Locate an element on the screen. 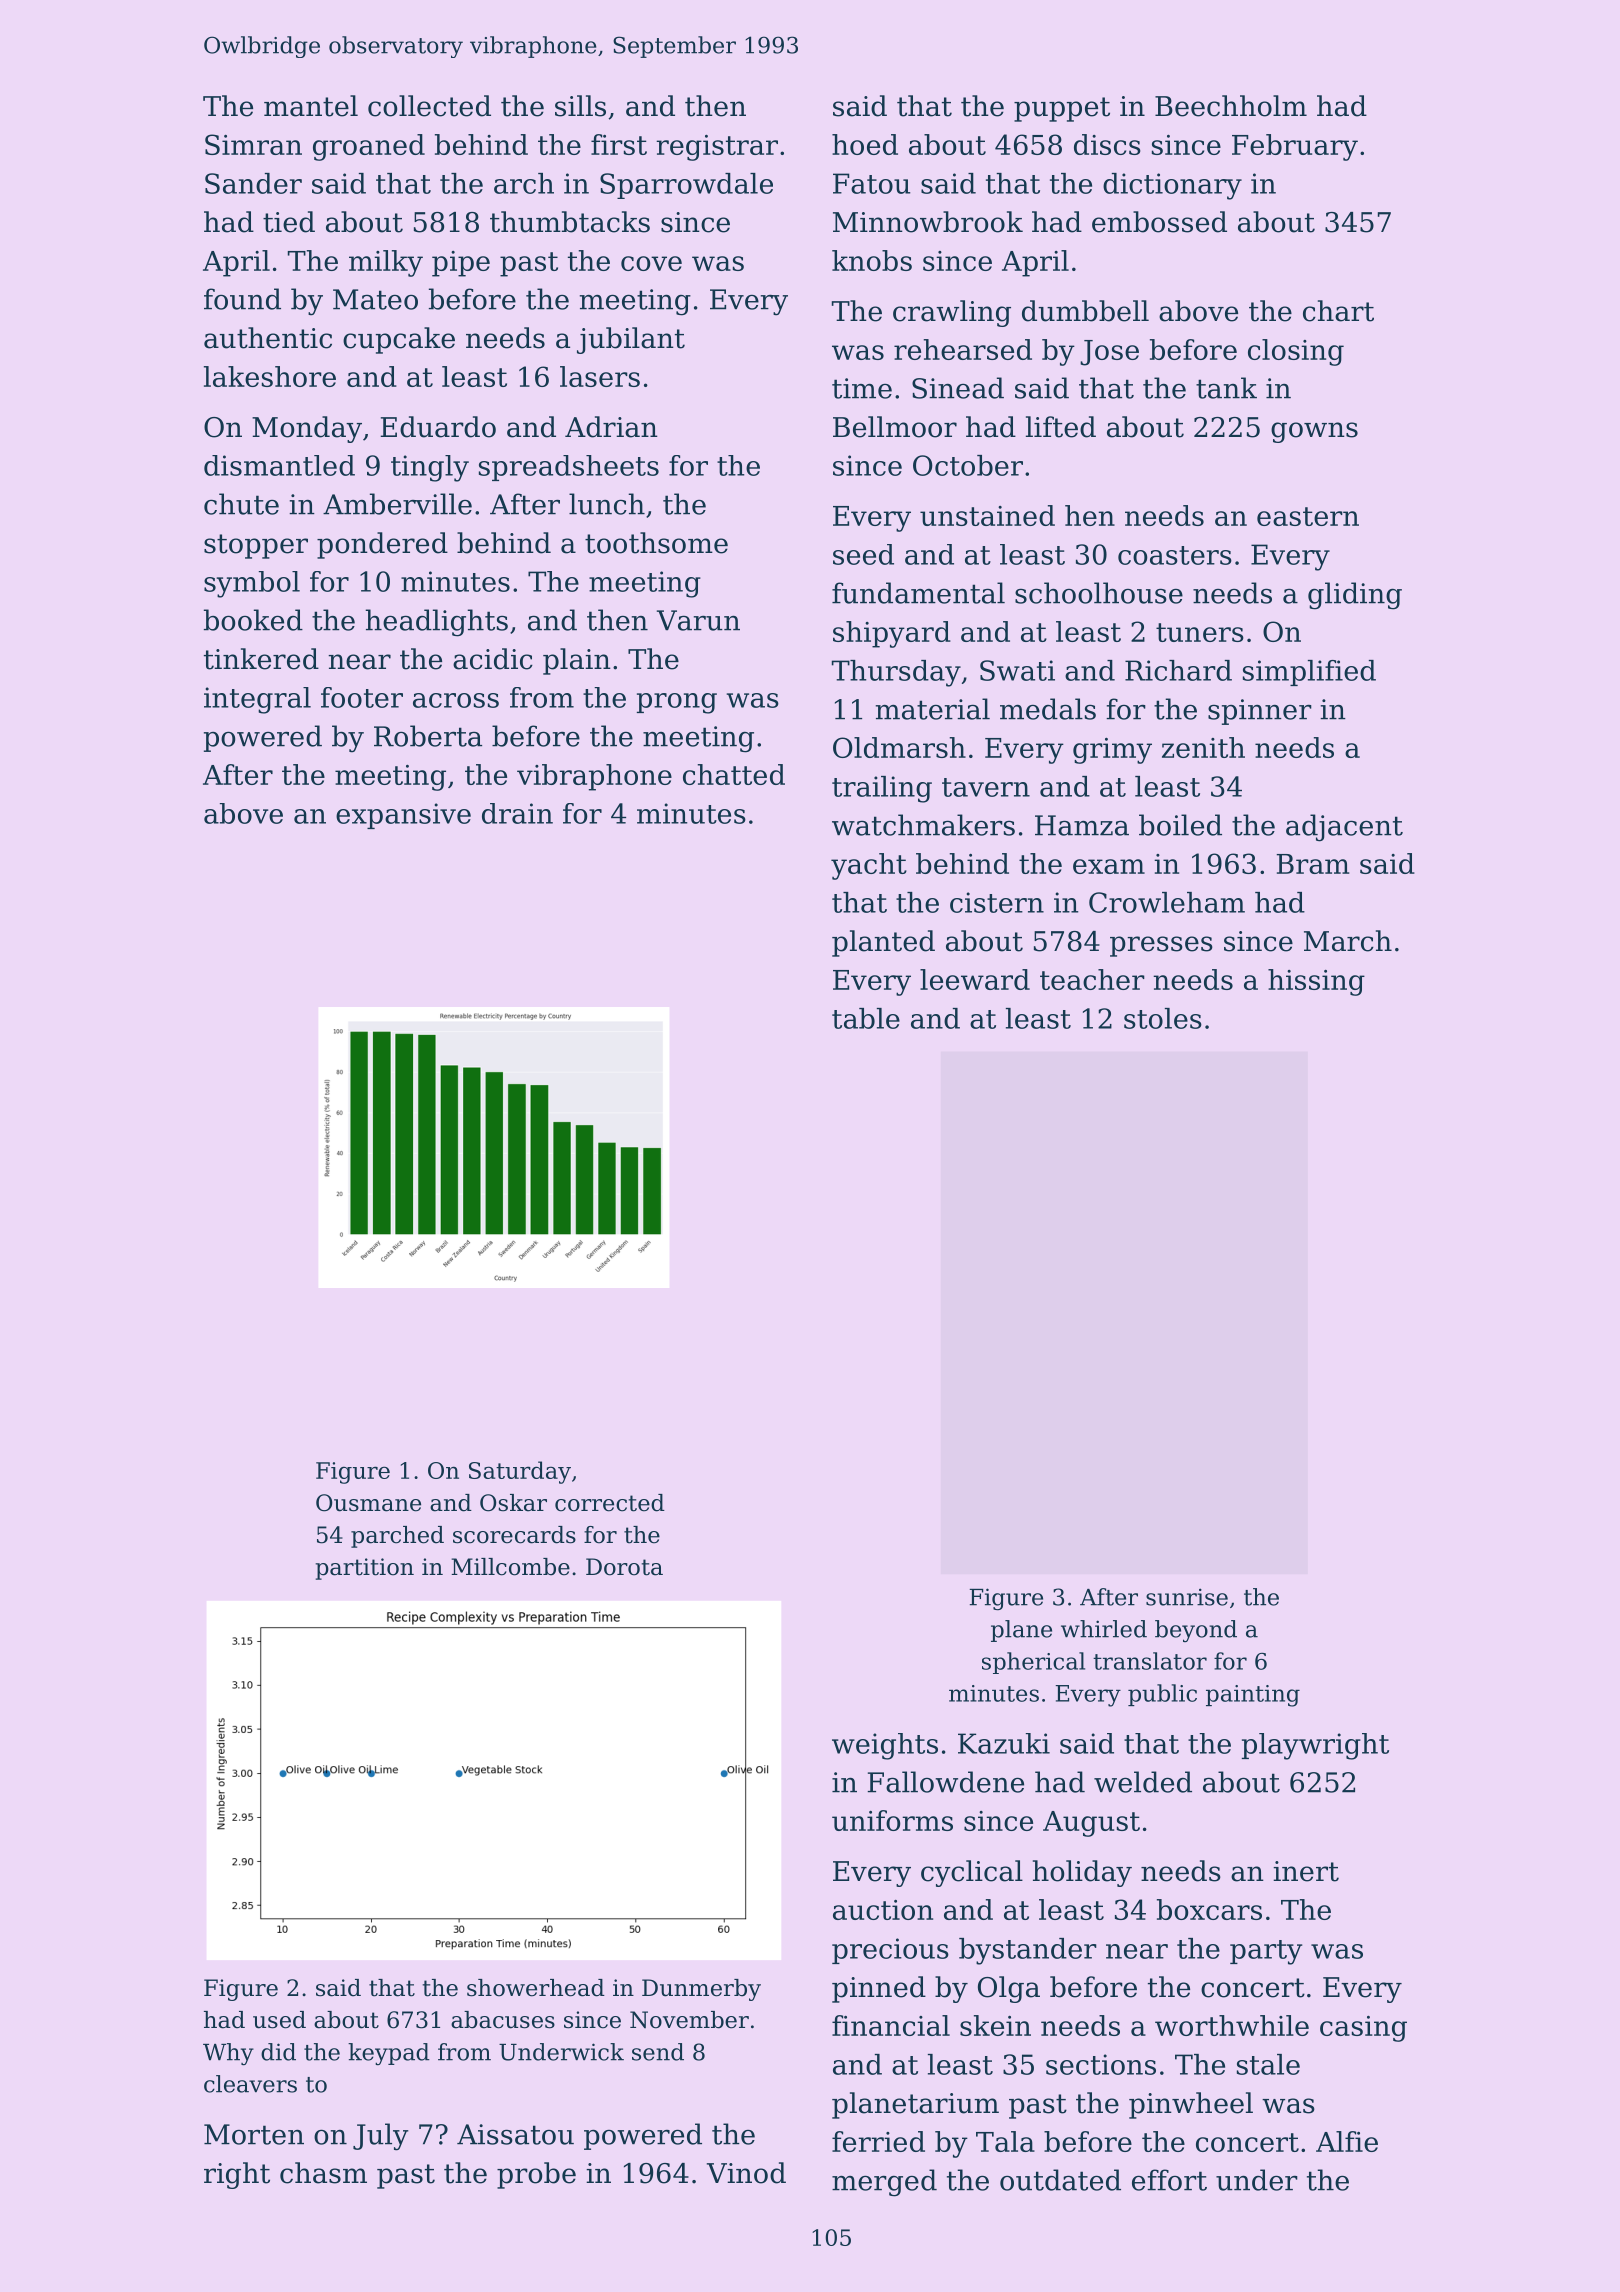 This screenshot has height=2292, width=1620. registrar is located at coordinates (717, 148).
